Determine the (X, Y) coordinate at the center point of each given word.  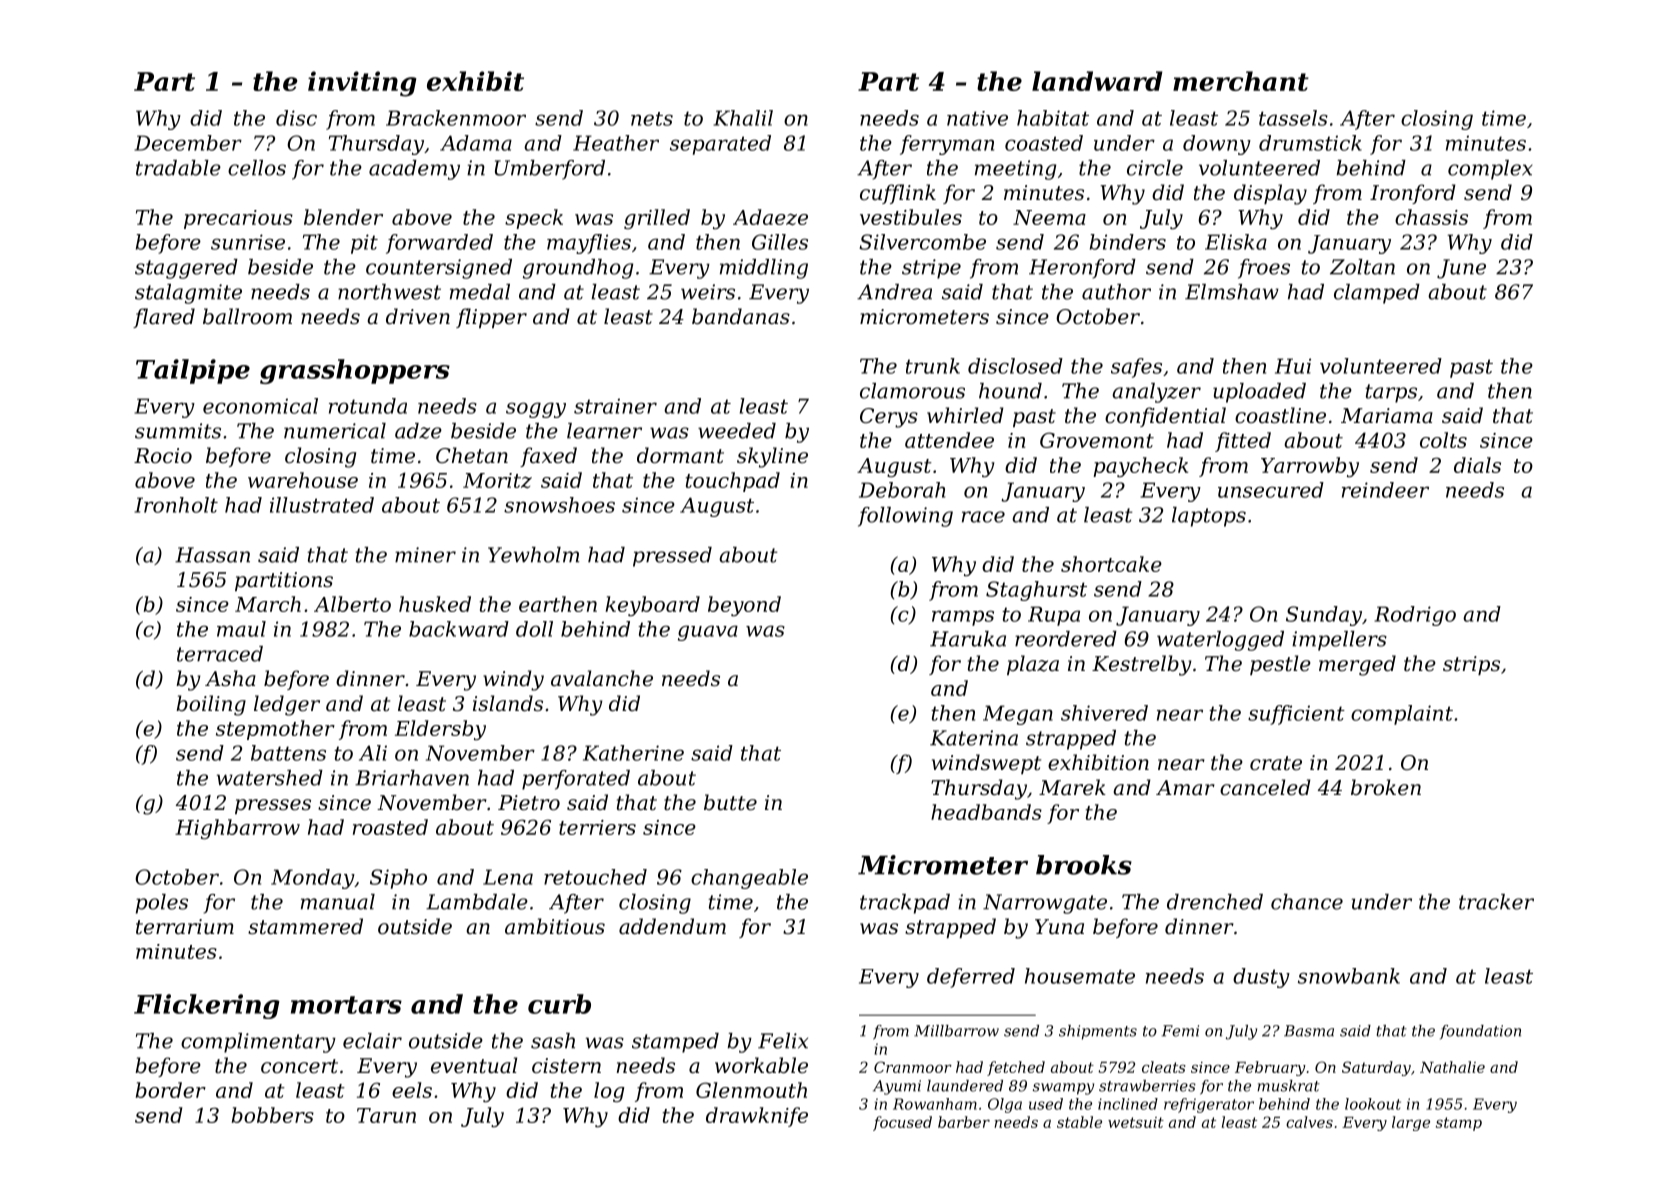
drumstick (1310, 143)
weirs (708, 292)
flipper (491, 318)
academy (414, 170)
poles (162, 904)
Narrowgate (1045, 904)
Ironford (1413, 194)
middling (764, 269)
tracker (1496, 902)
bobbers (273, 1115)
